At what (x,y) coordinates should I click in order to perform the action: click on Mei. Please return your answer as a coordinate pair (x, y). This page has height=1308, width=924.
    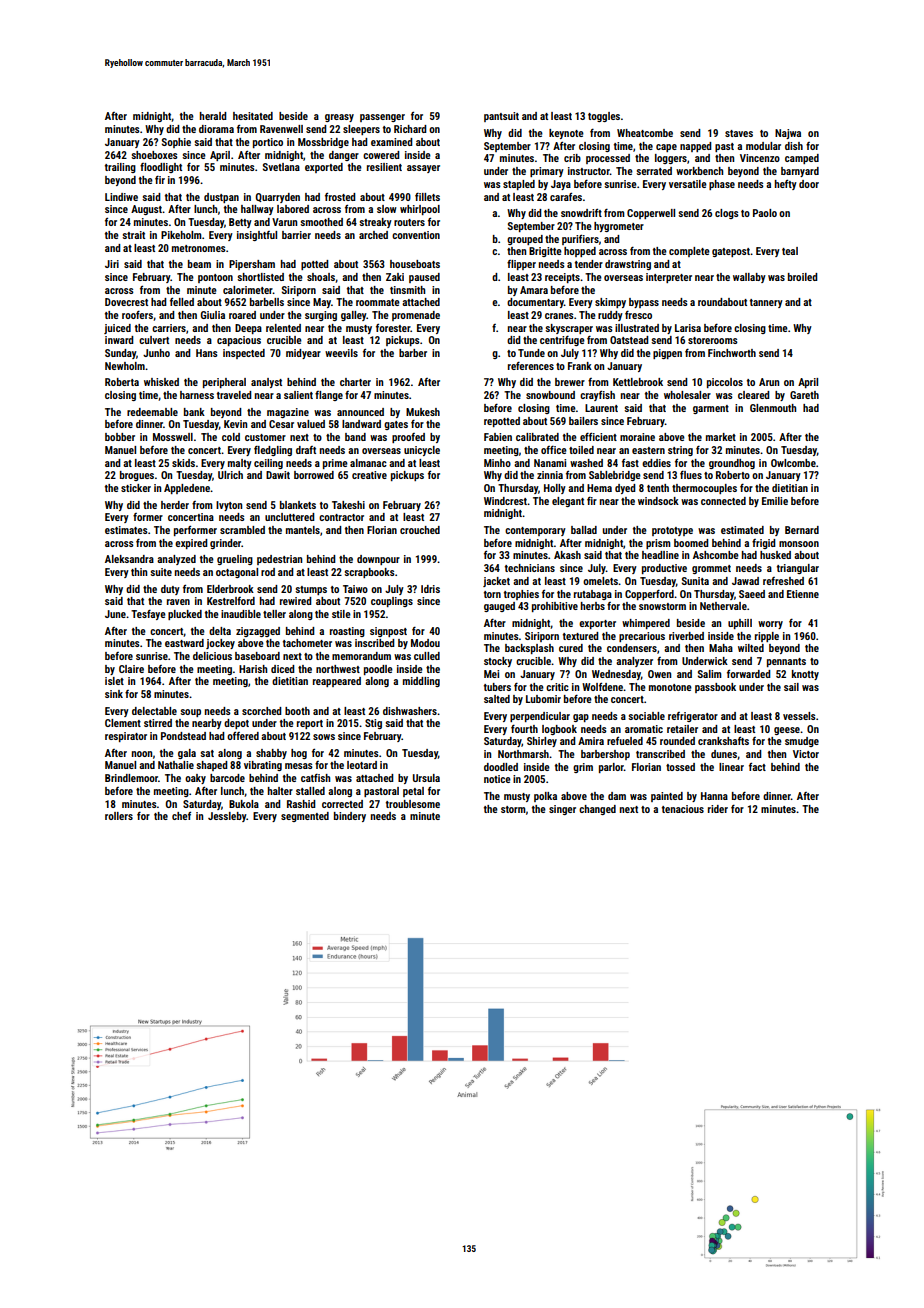
    Looking at the image, I should click on (491, 674).
